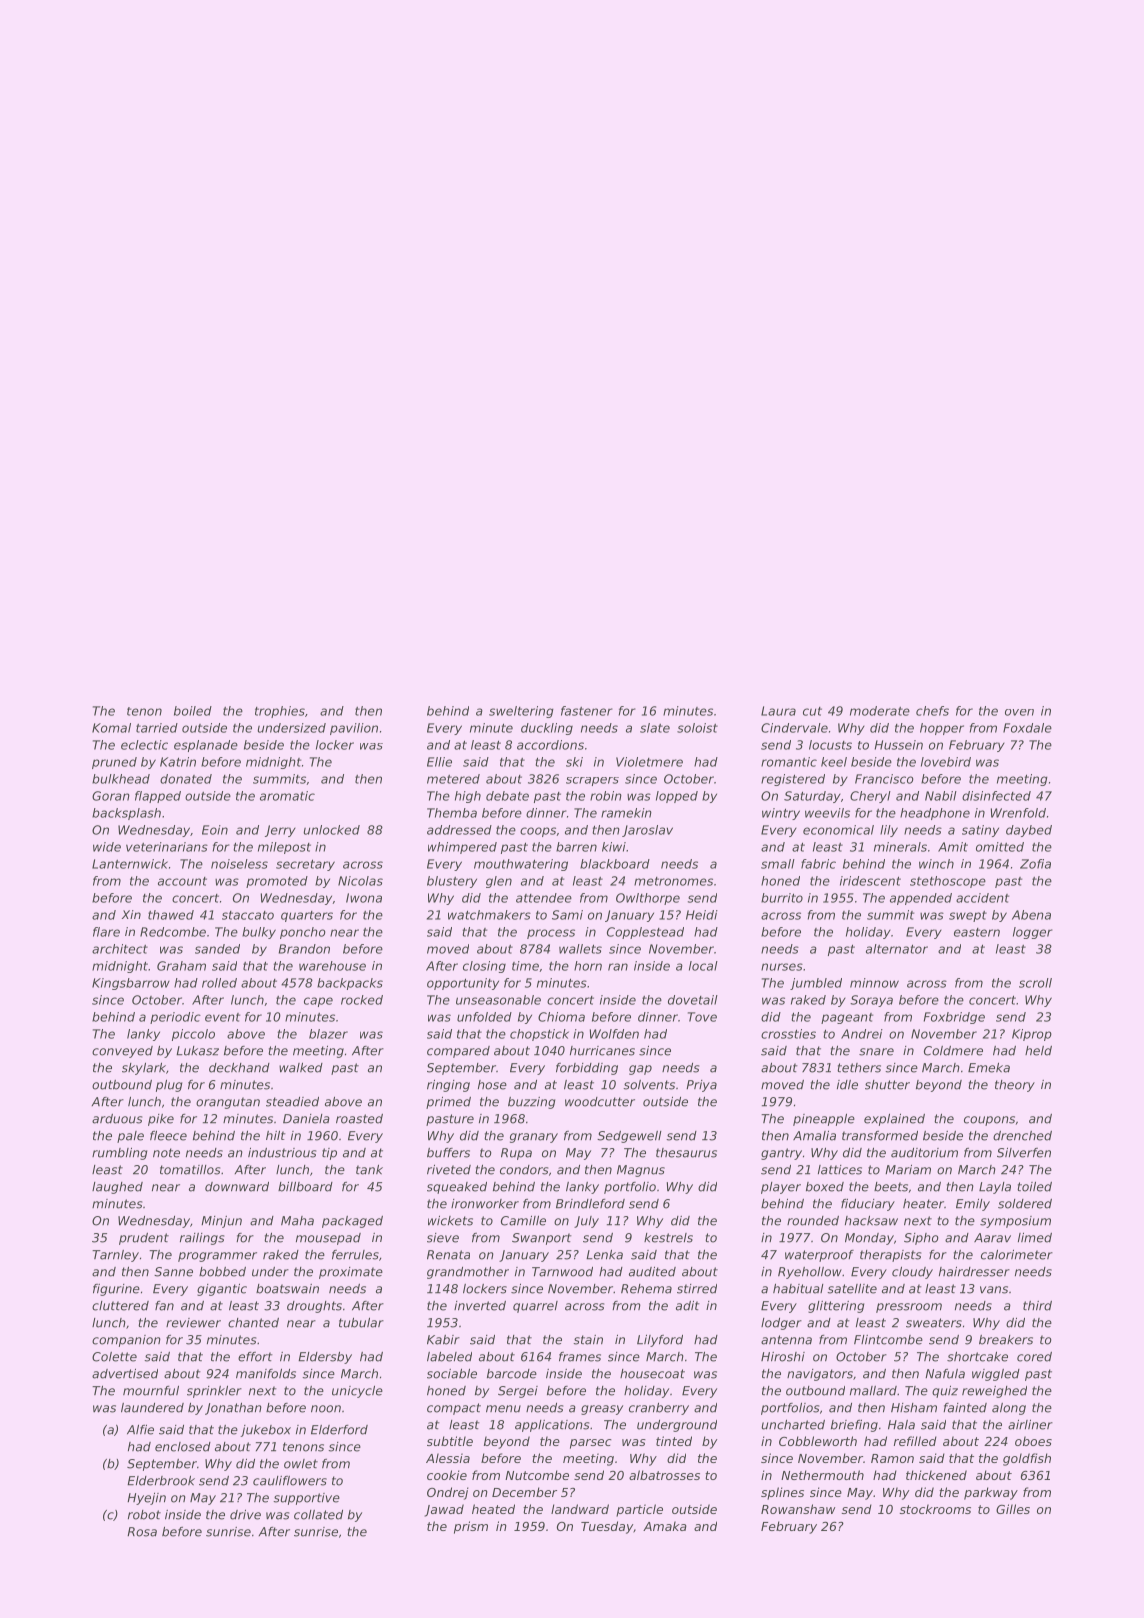 This document has width=1144, height=1618. What do you see at coordinates (265, 1431) in the document?
I see `jukebox` at bounding box center [265, 1431].
